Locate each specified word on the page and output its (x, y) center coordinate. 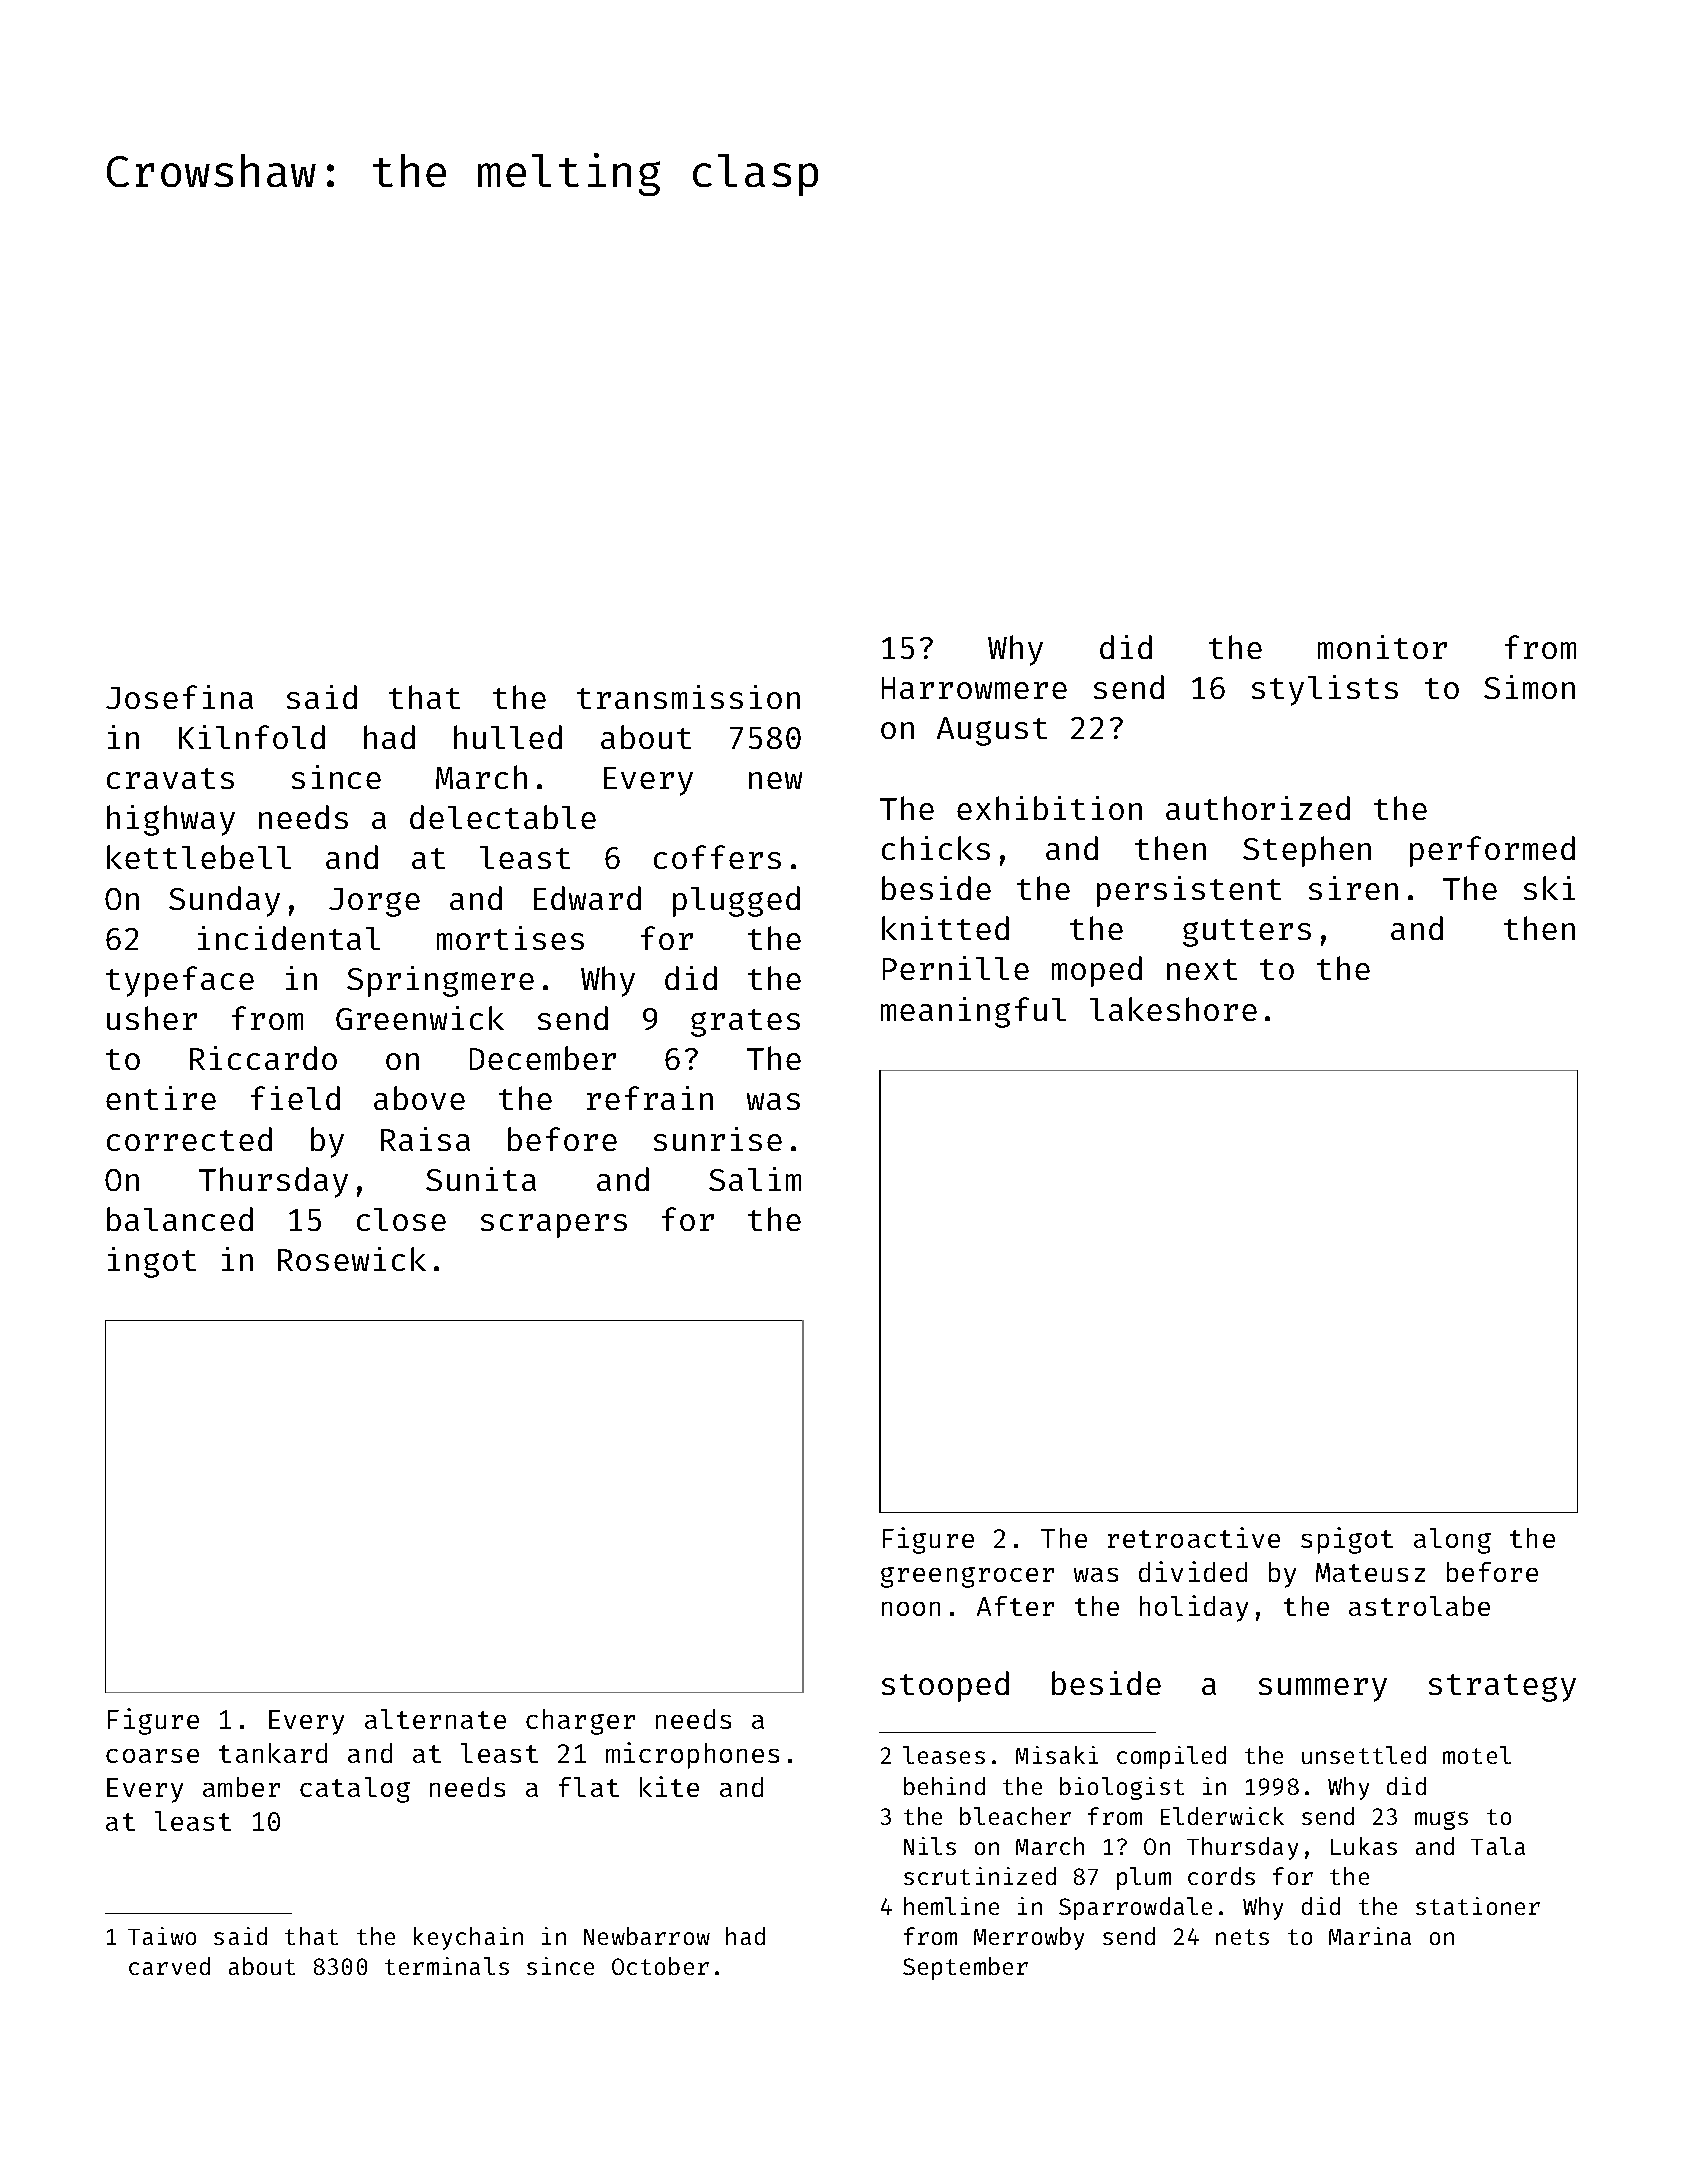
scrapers (554, 1226)
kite (669, 1786)
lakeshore (1173, 1009)
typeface (180, 981)
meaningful (973, 1012)
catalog (355, 1790)
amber (241, 1787)
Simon (1529, 687)
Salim (755, 1179)
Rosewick (352, 1259)
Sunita (481, 1179)
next (1202, 969)
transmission (688, 697)
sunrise (718, 1139)
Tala (1498, 1846)
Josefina (179, 697)
